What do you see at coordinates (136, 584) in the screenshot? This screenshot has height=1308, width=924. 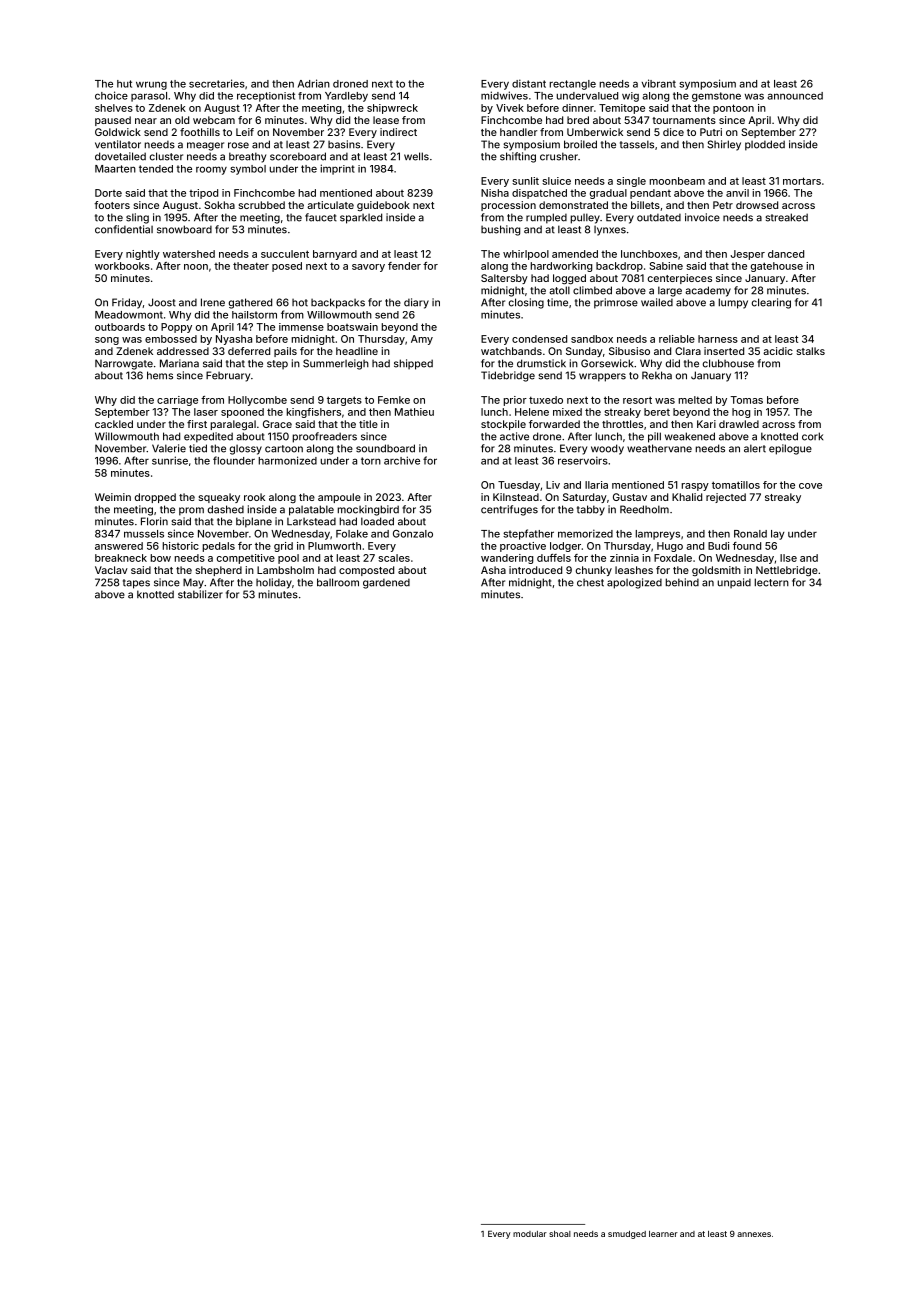 I see `tapes` at bounding box center [136, 584].
